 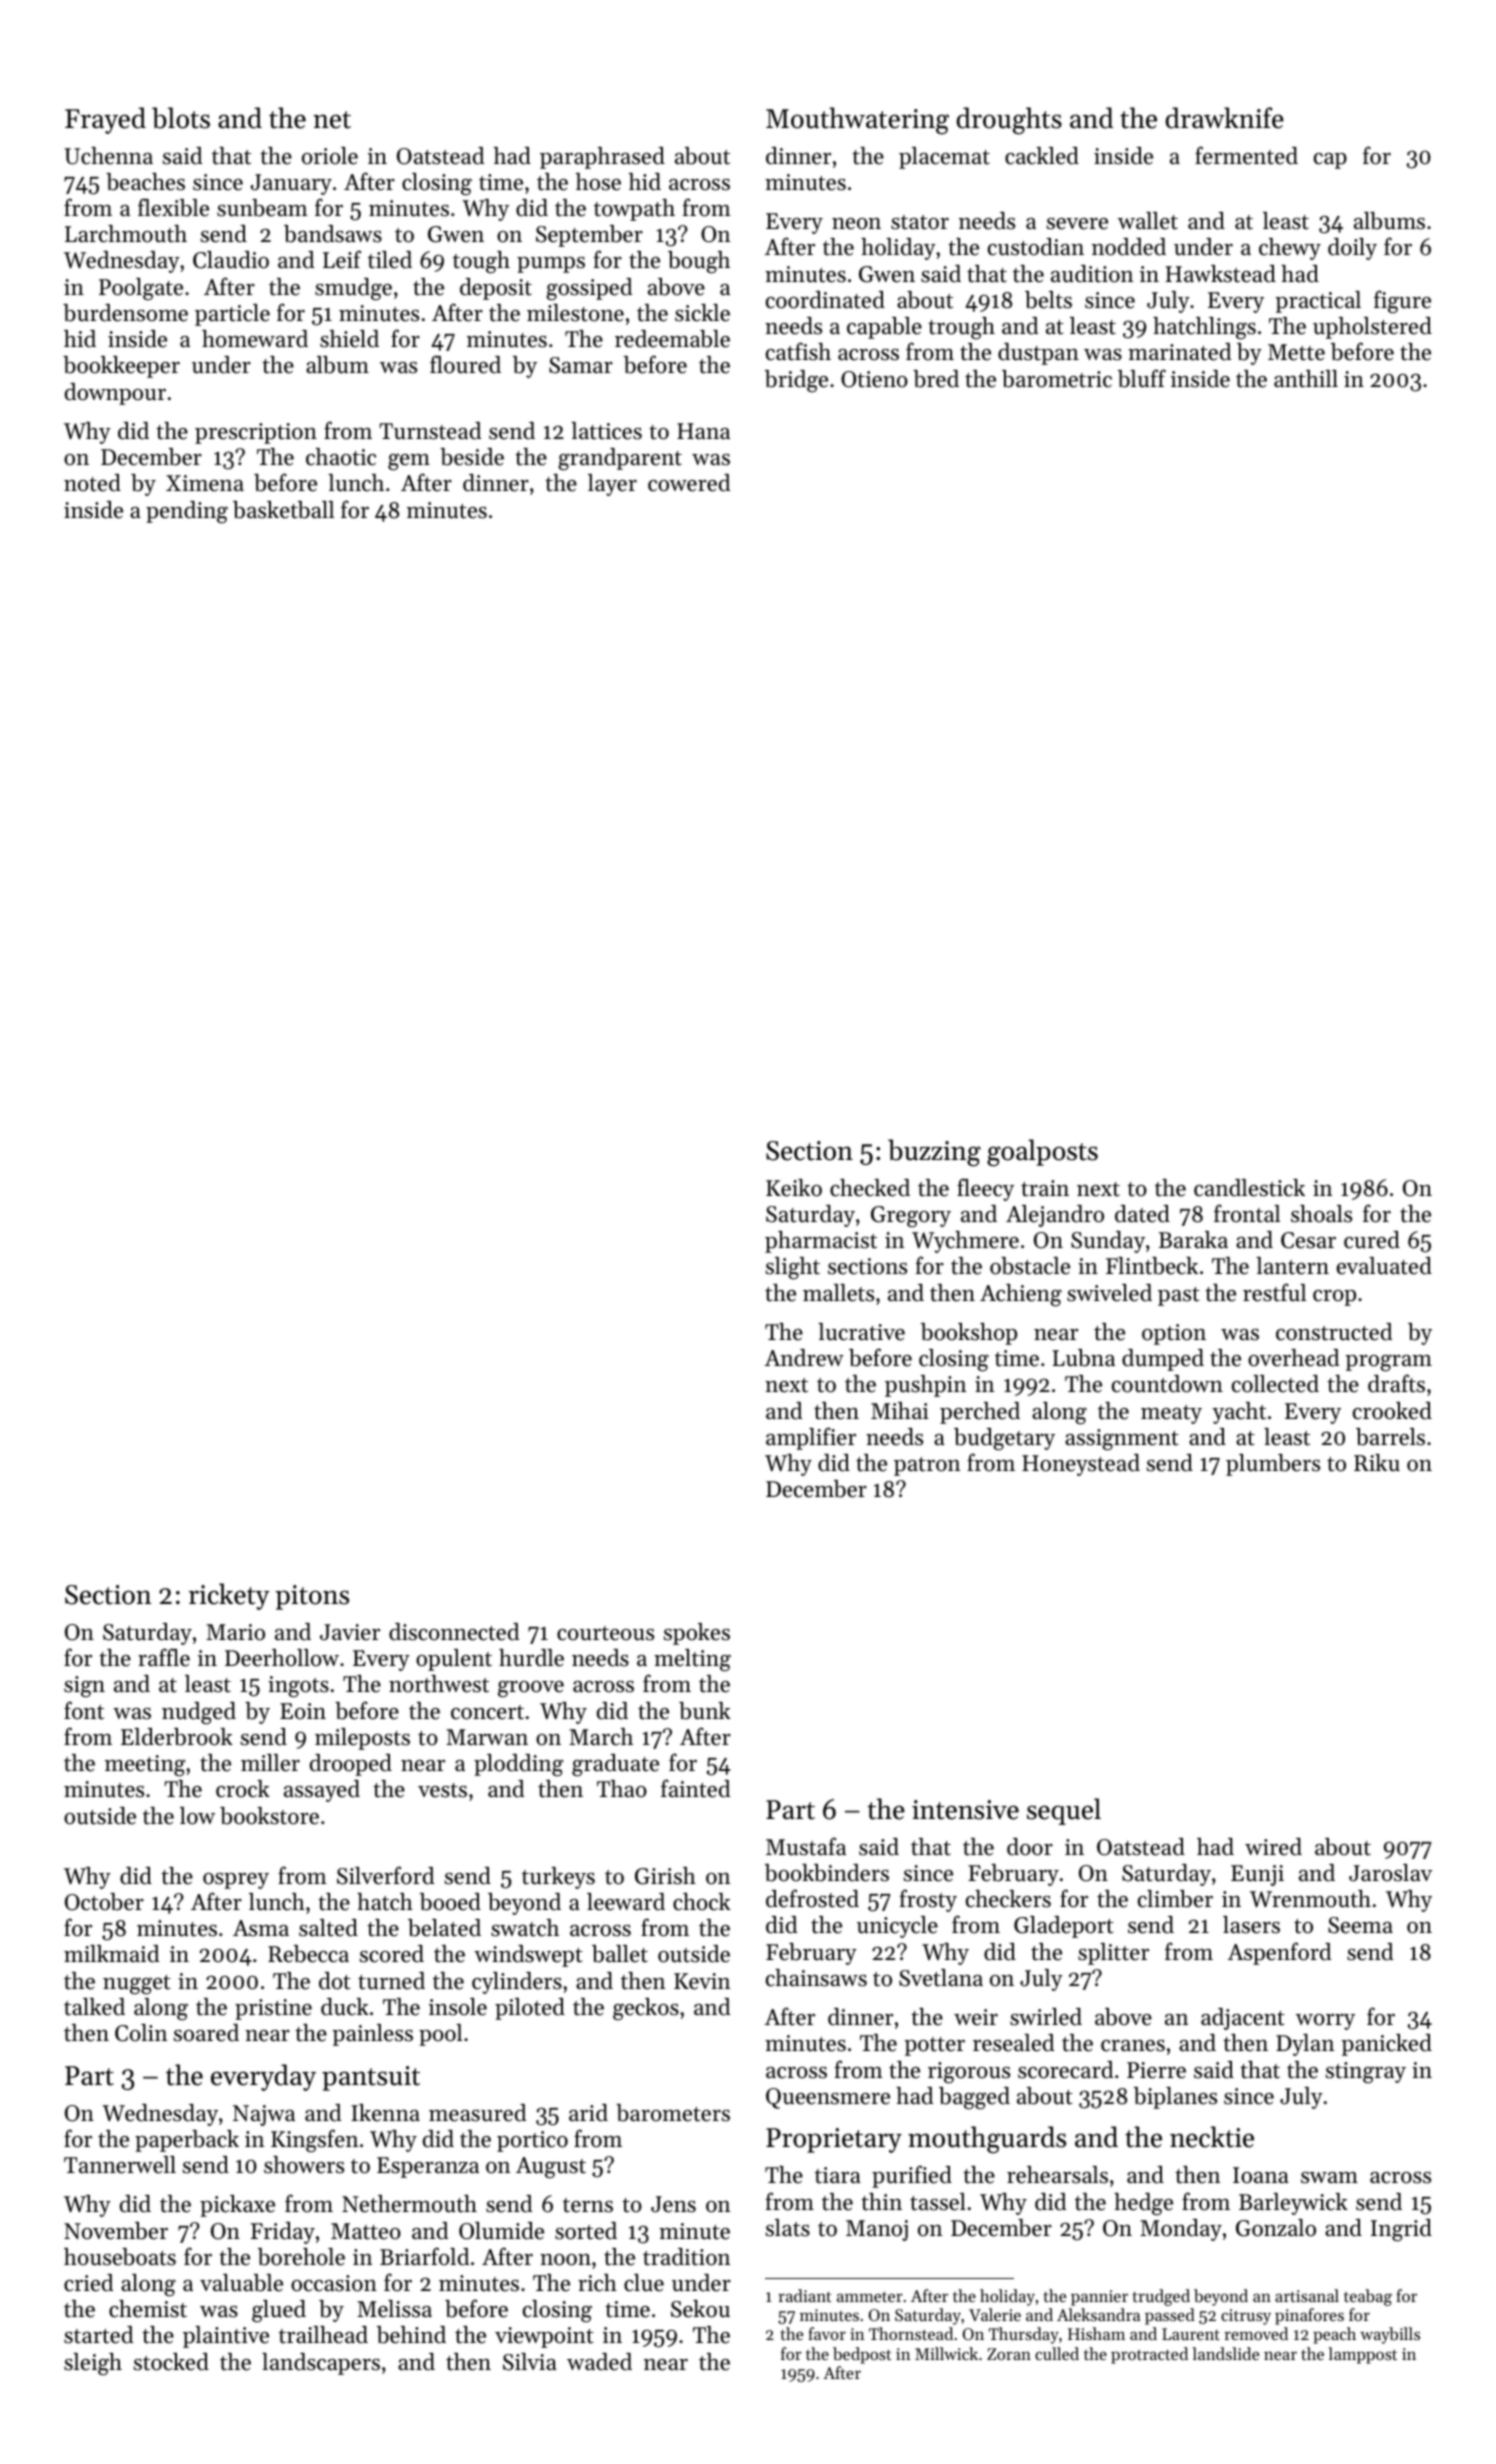 What do you see at coordinates (1306, 379) in the screenshot?
I see `anthill` at bounding box center [1306, 379].
